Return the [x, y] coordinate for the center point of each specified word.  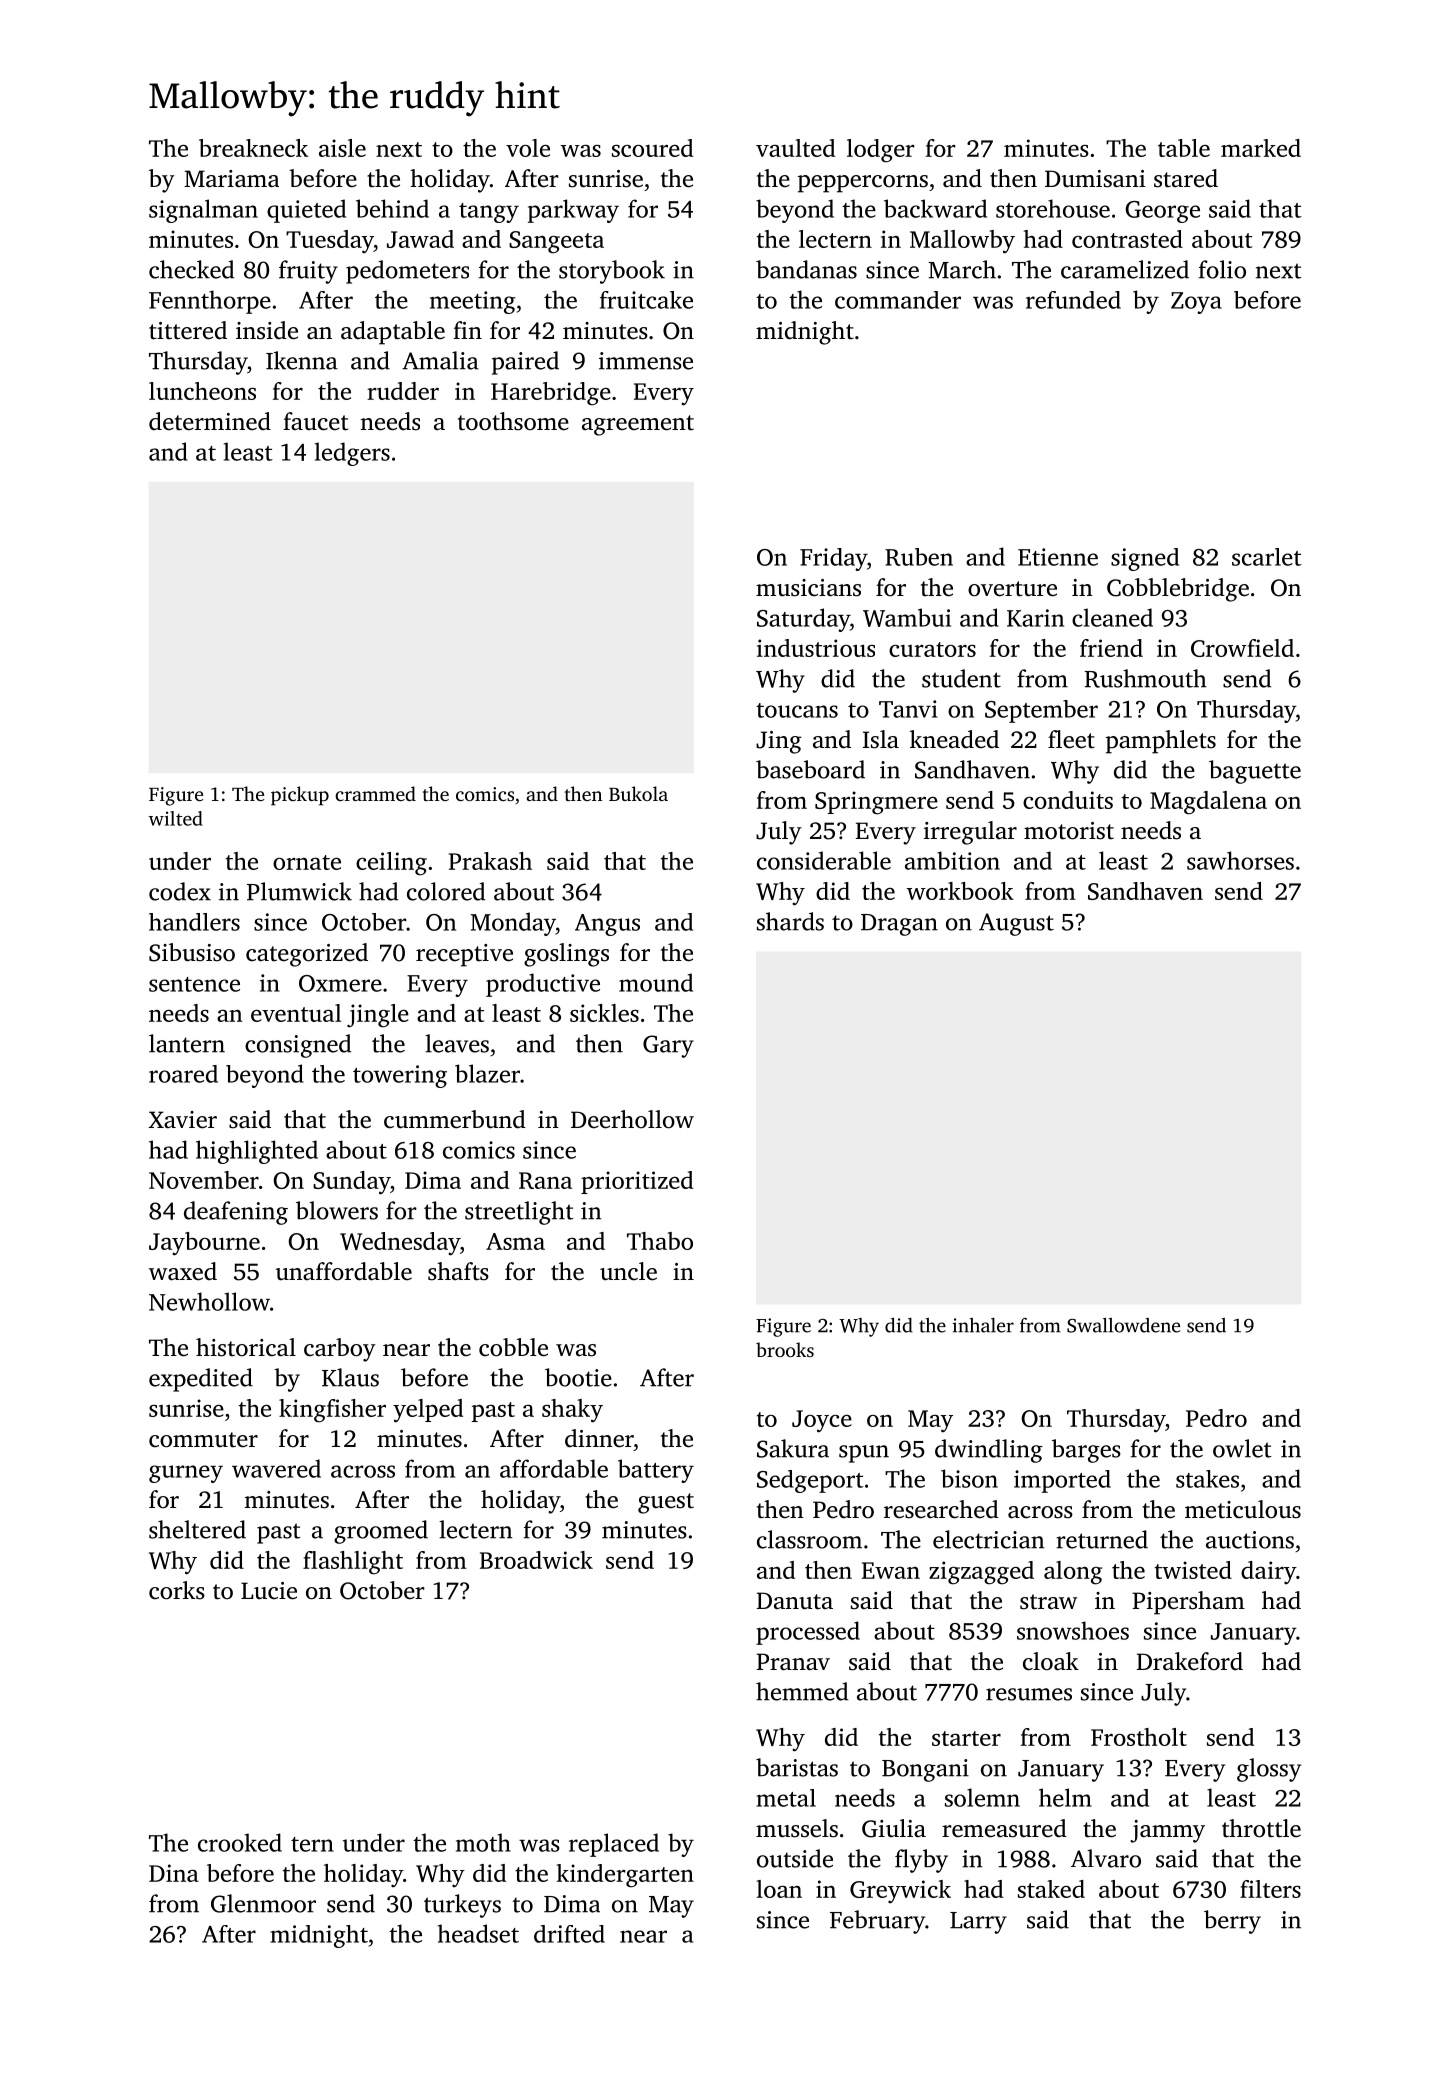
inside [267, 330]
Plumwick [299, 891]
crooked [240, 1842]
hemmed [802, 1691]
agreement [638, 425]
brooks [785, 1349]
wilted [176, 818]
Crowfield [1242, 648]
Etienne [1058, 557]
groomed [381, 1532]
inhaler [983, 1325]
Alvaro [1106, 1858]
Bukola [638, 793]
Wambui [907, 617]
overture [1012, 589]
